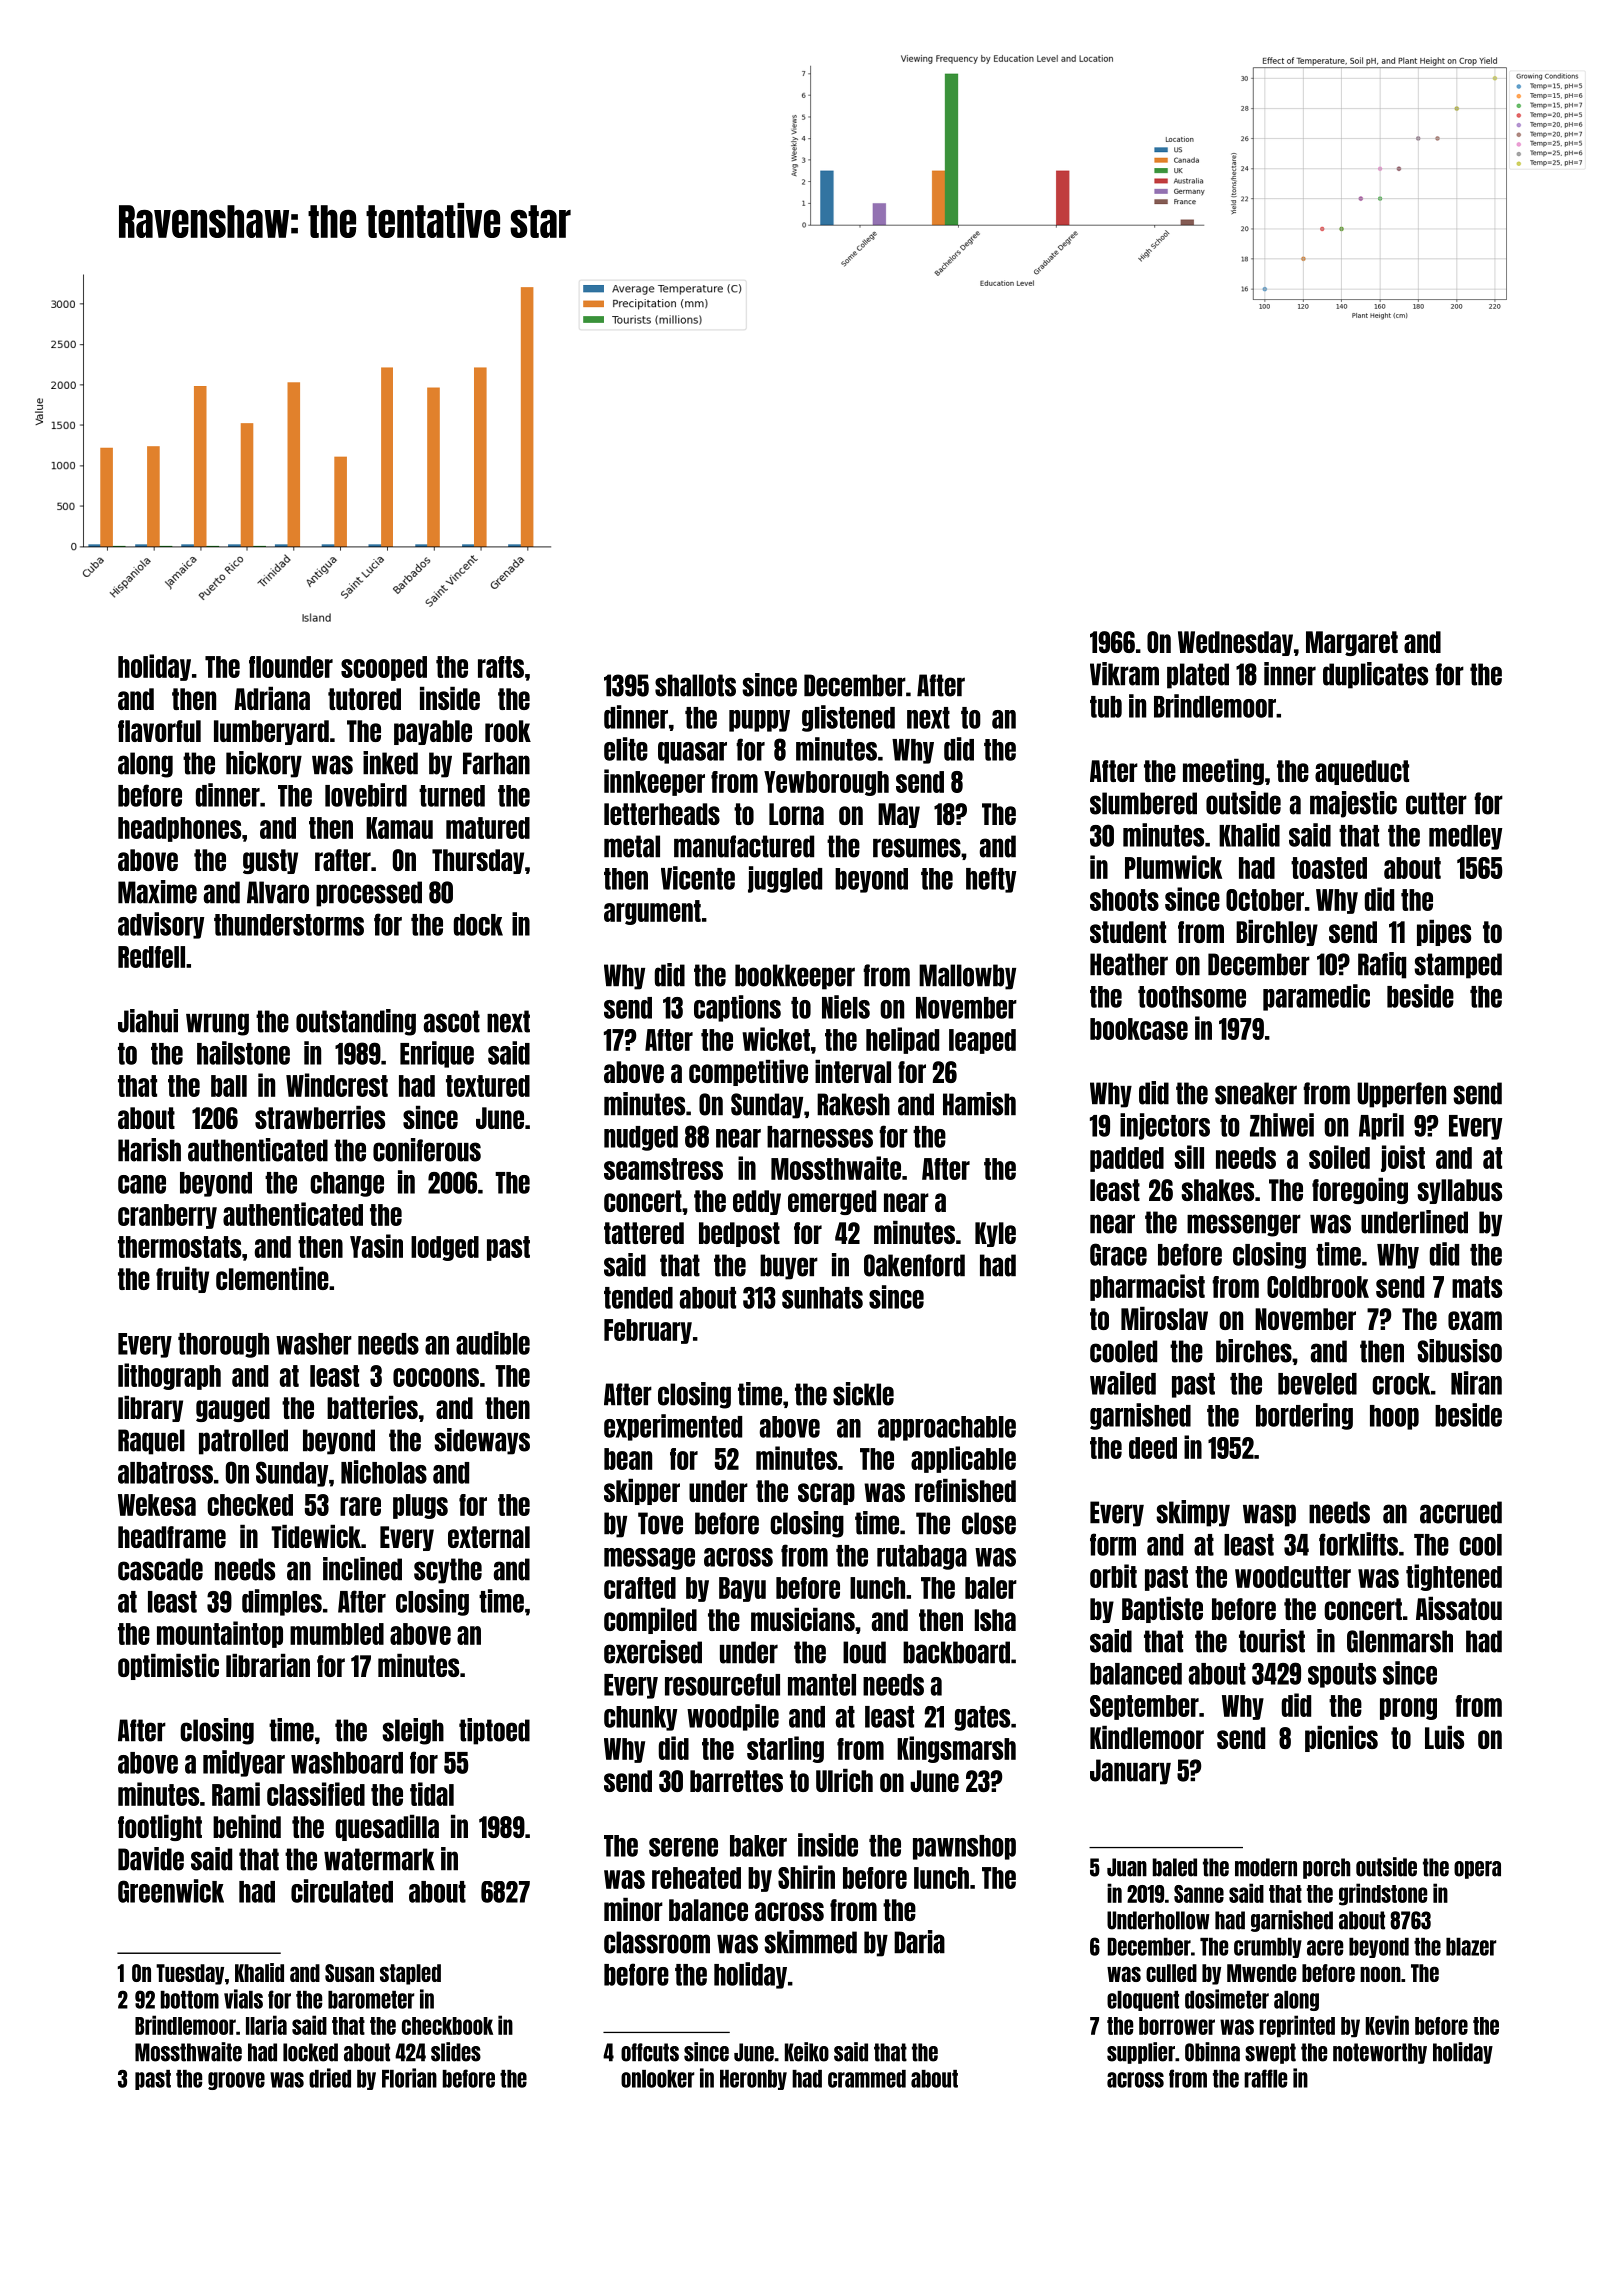 This image has height=2292, width=1620. I want to click on groove, so click(236, 2081).
